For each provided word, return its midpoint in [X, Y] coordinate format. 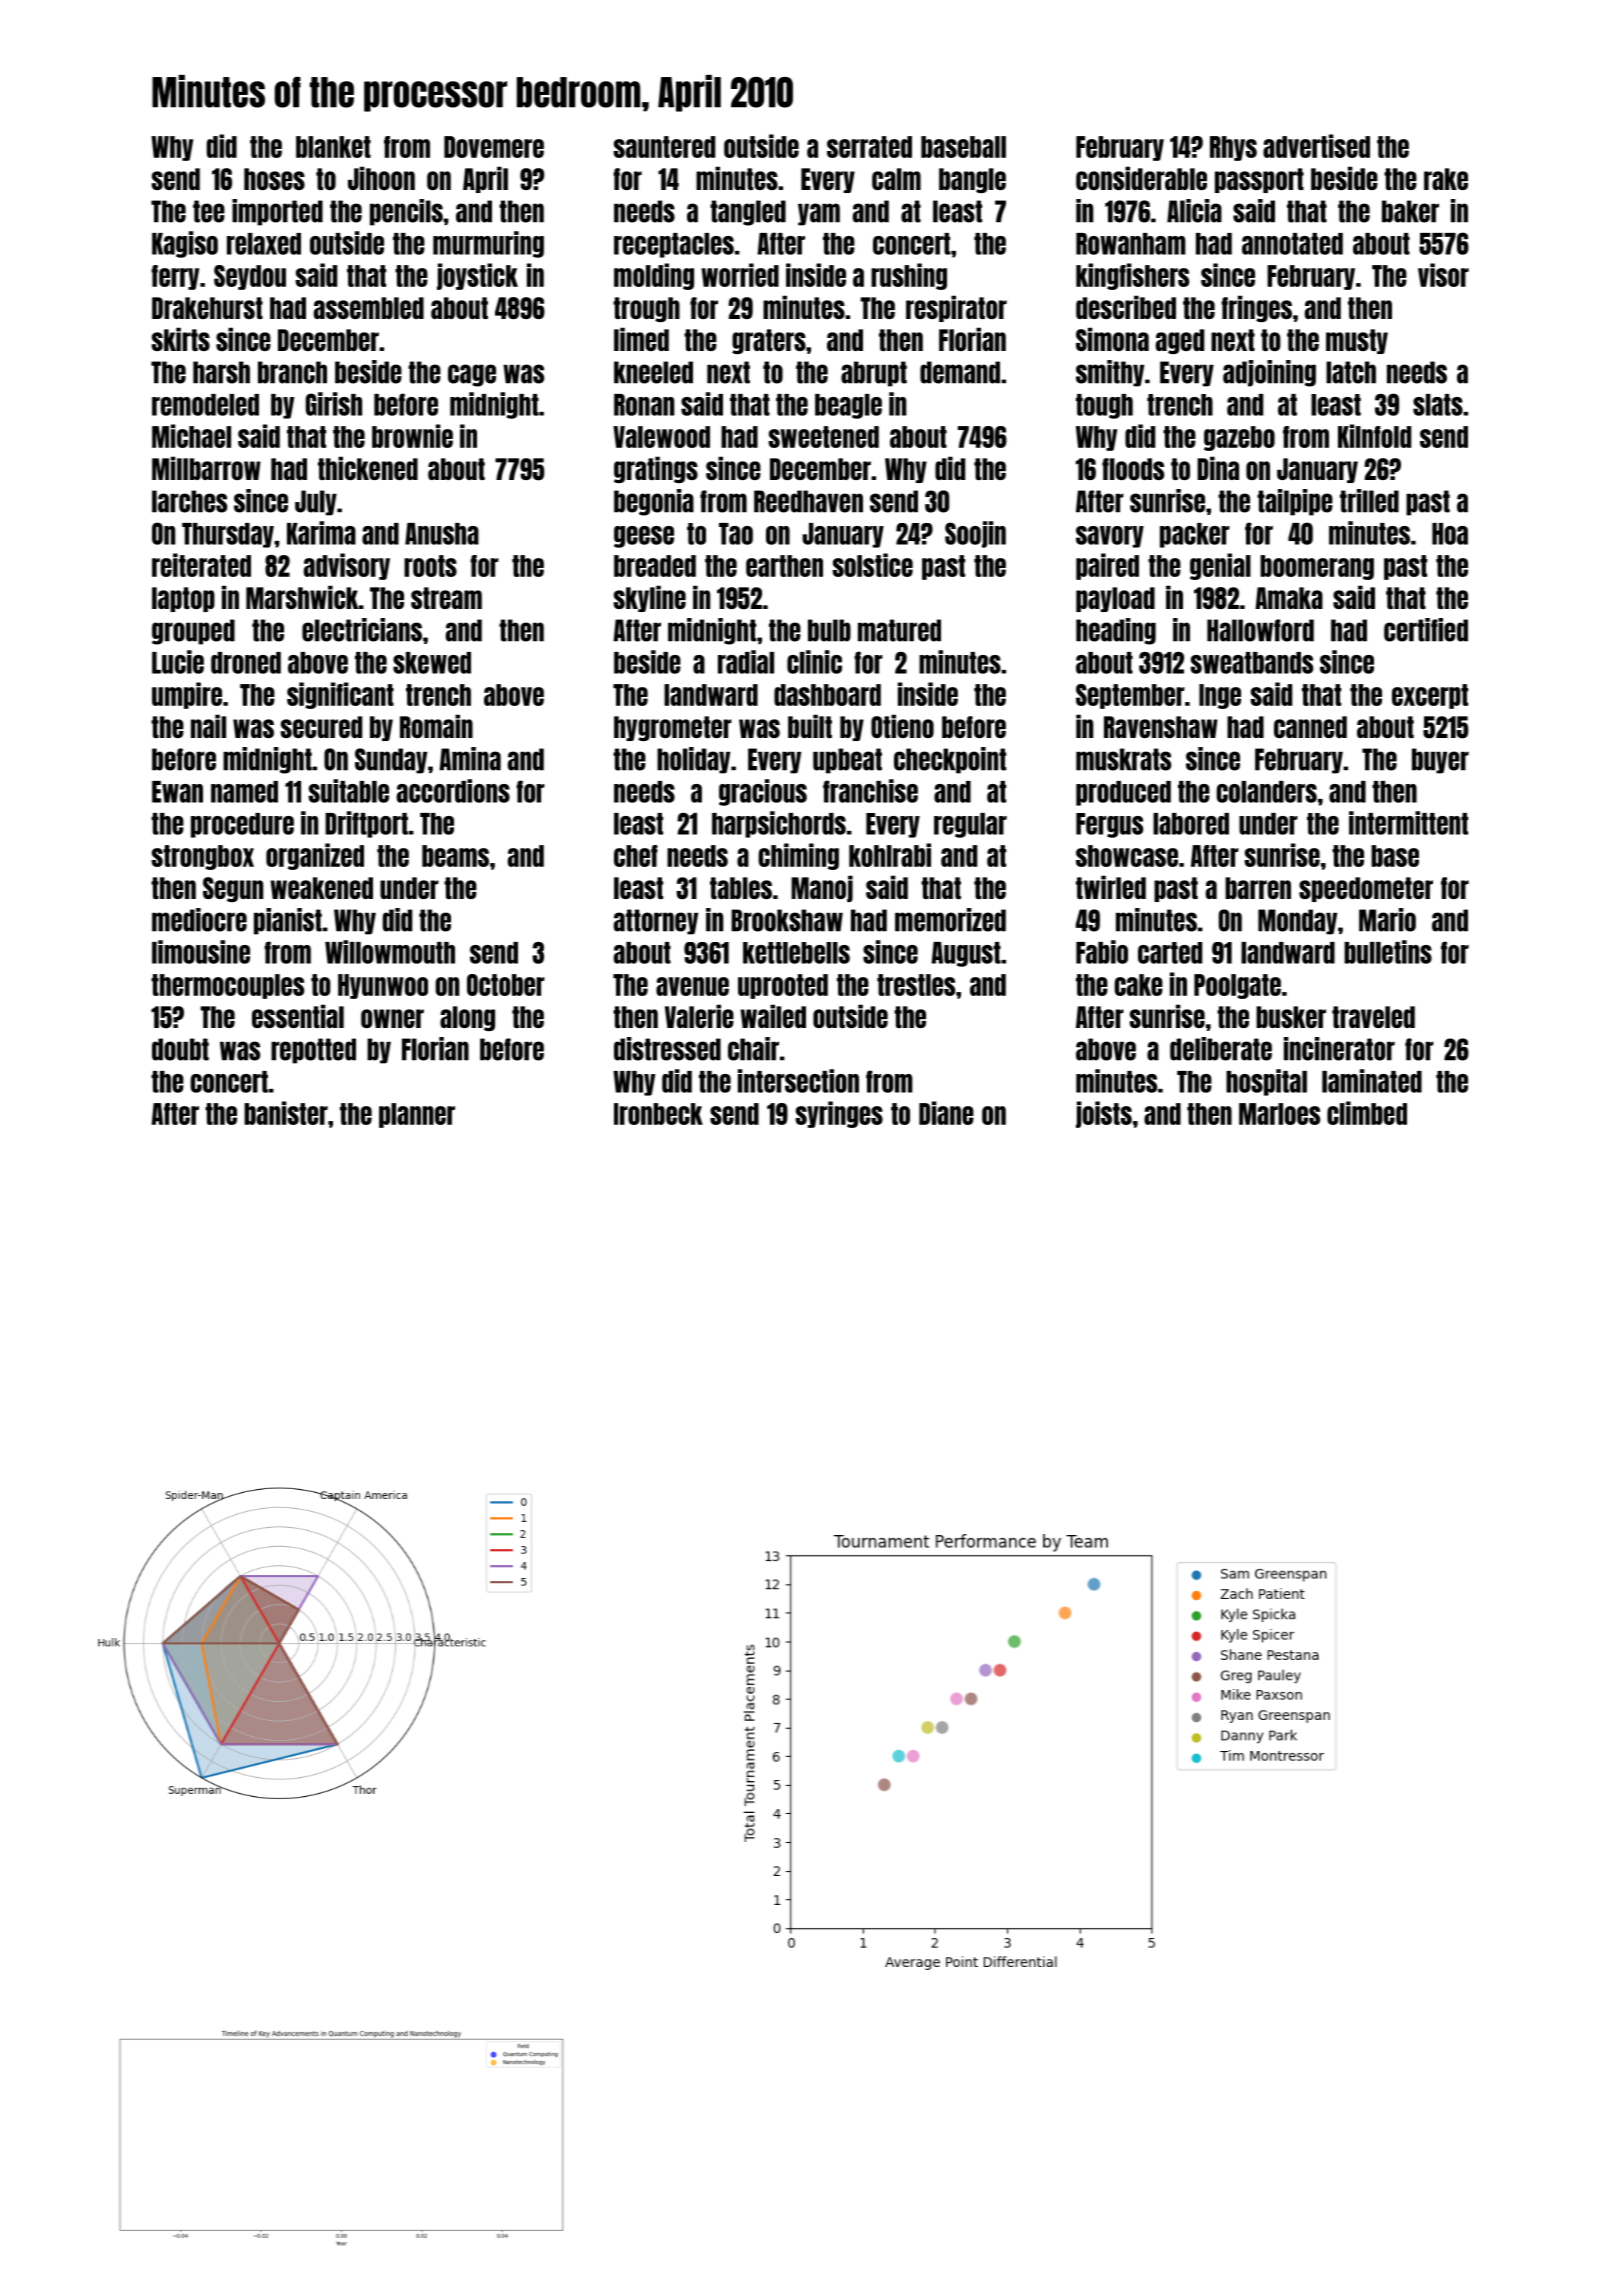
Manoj [822, 888]
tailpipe [1295, 502]
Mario [1387, 920]
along [467, 1018]
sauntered [664, 147]
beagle [848, 406]
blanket [333, 147]
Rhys [1233, 148]
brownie [412, 436]
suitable [348, 791]
